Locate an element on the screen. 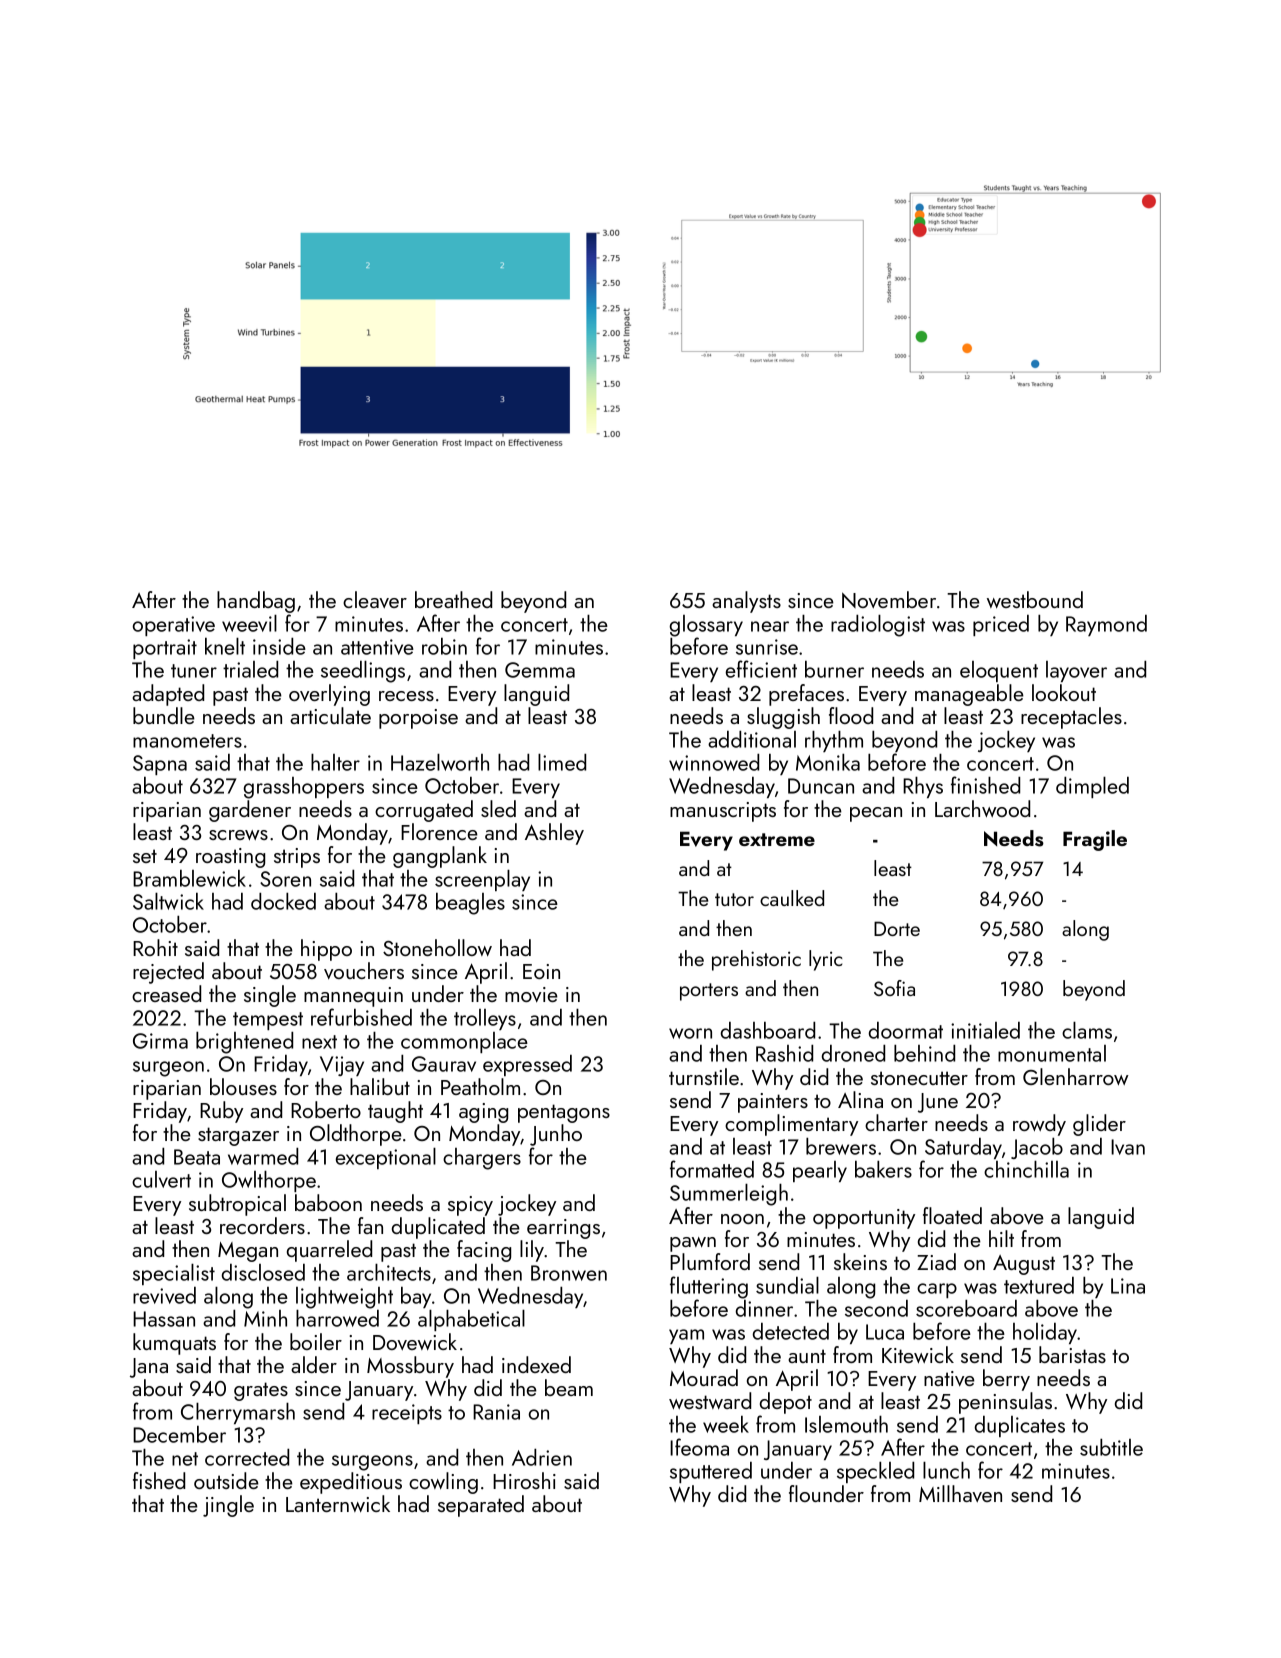 The image size is (1281, 1658). analysts is located at coordinates (746, 602).
